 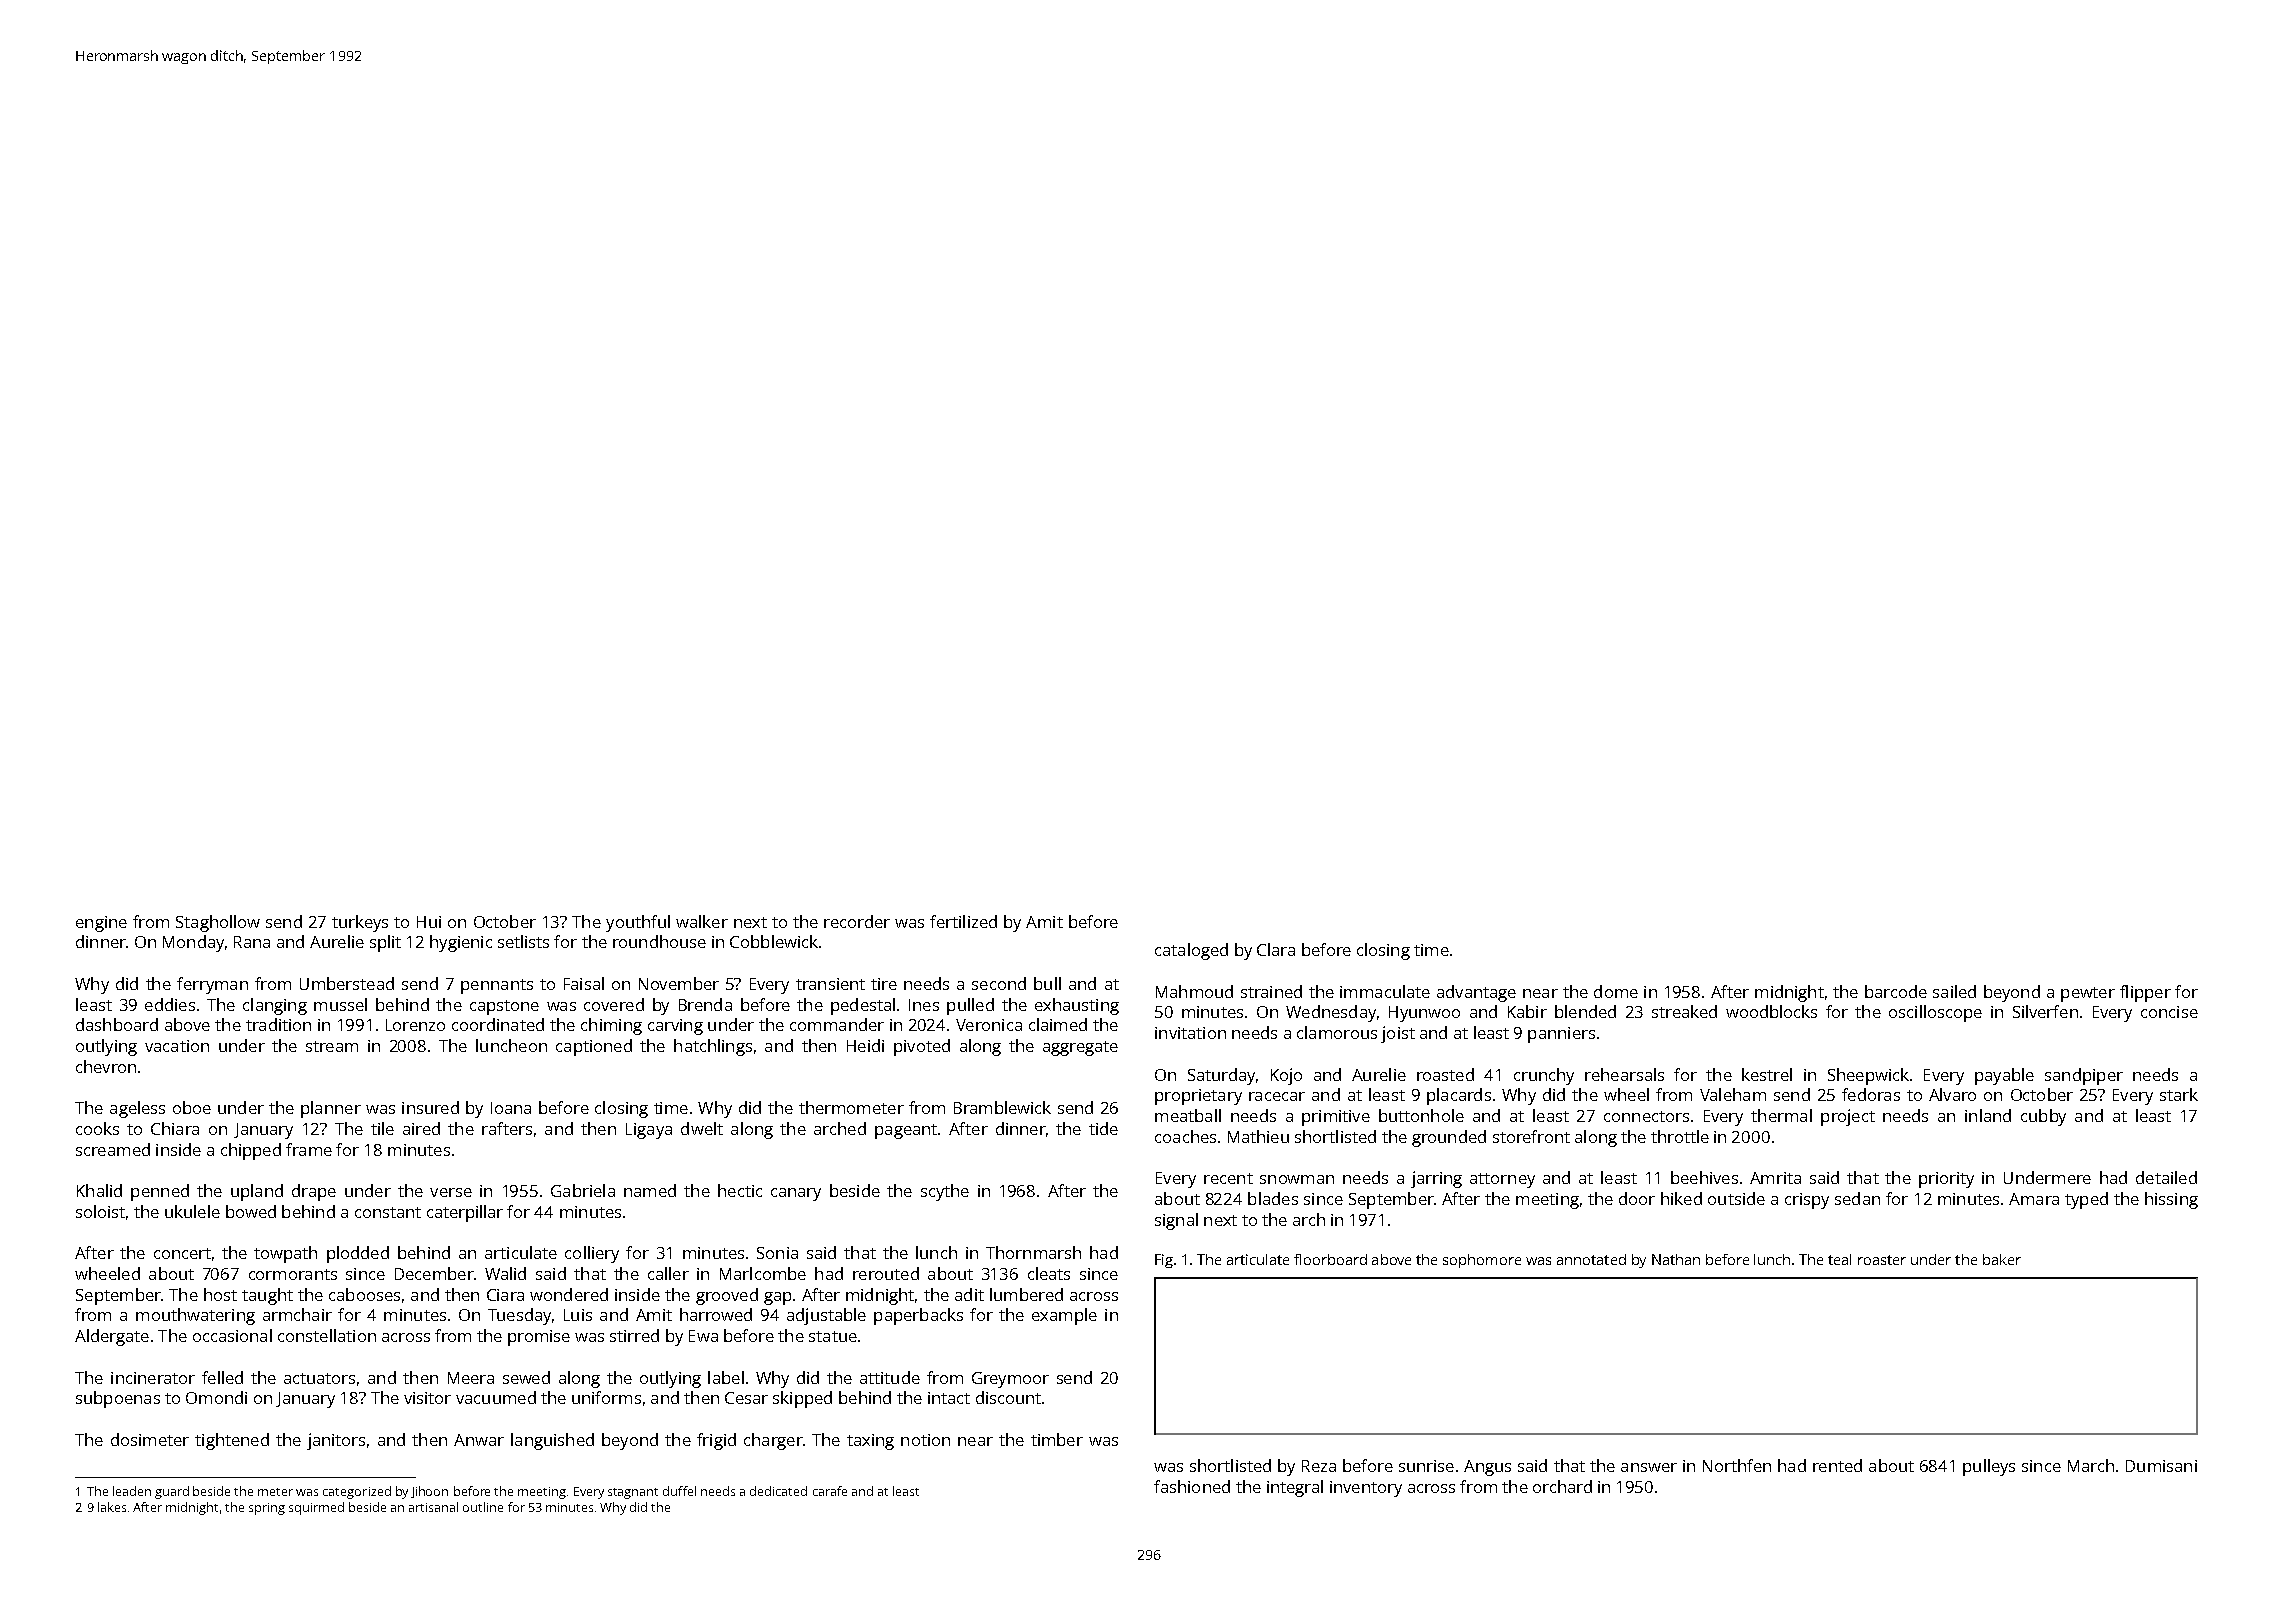 What do you see at coordinates (1988, 1115) in the page?
I see `inland` at bounding box center [1988, 1115].
